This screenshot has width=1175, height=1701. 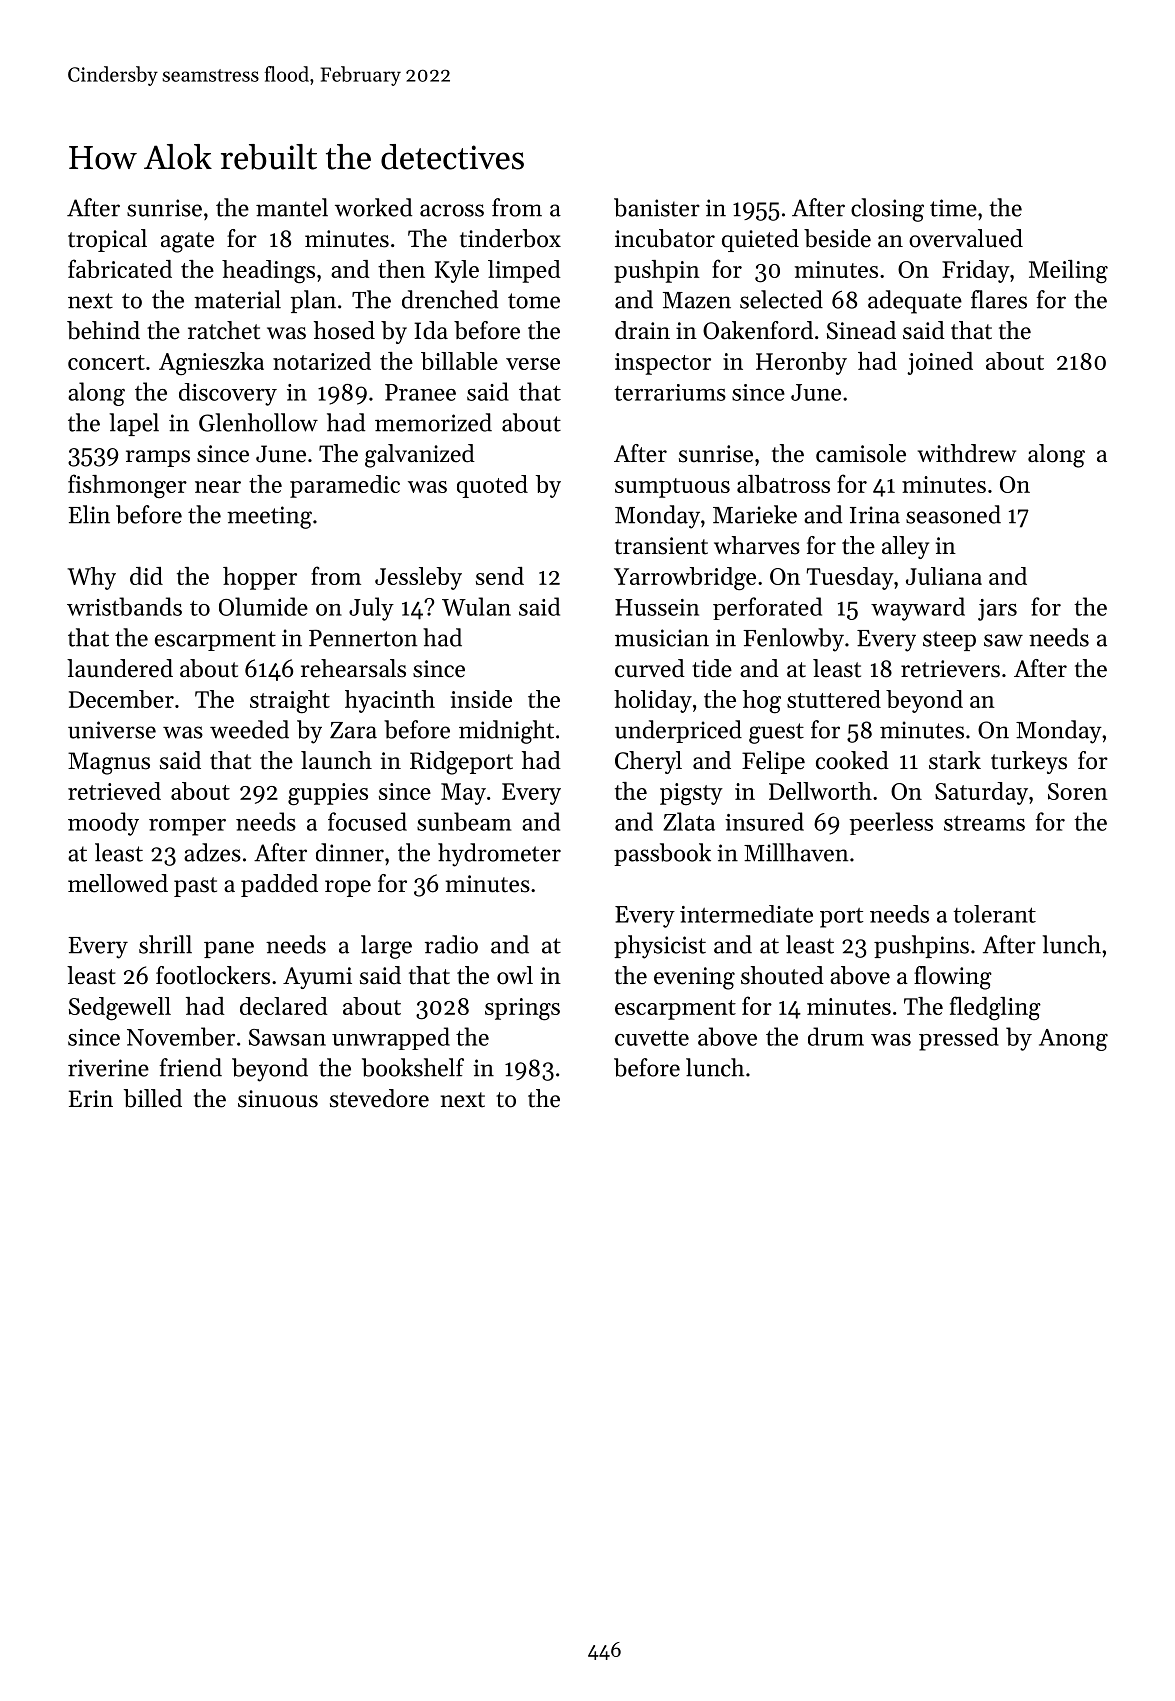 What do you see at coordinates (278, 1099) in the screenshot?
I see `sinuous` at bounding box center [278, 1099].
